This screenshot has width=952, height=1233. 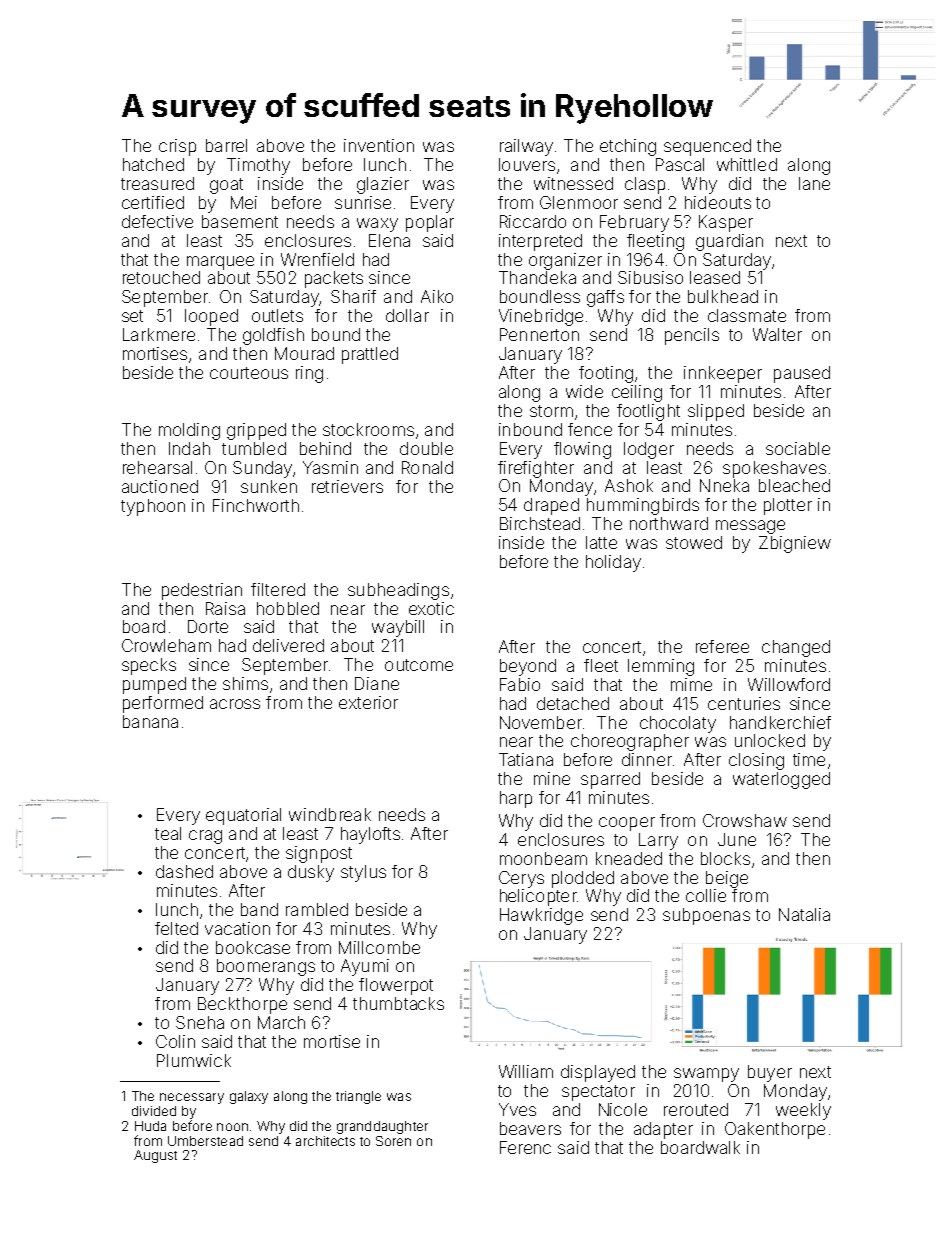 What do you see at coordinates (798, 448) in the screenshot?
I see `sociable` at bounding box center [798, 448].
